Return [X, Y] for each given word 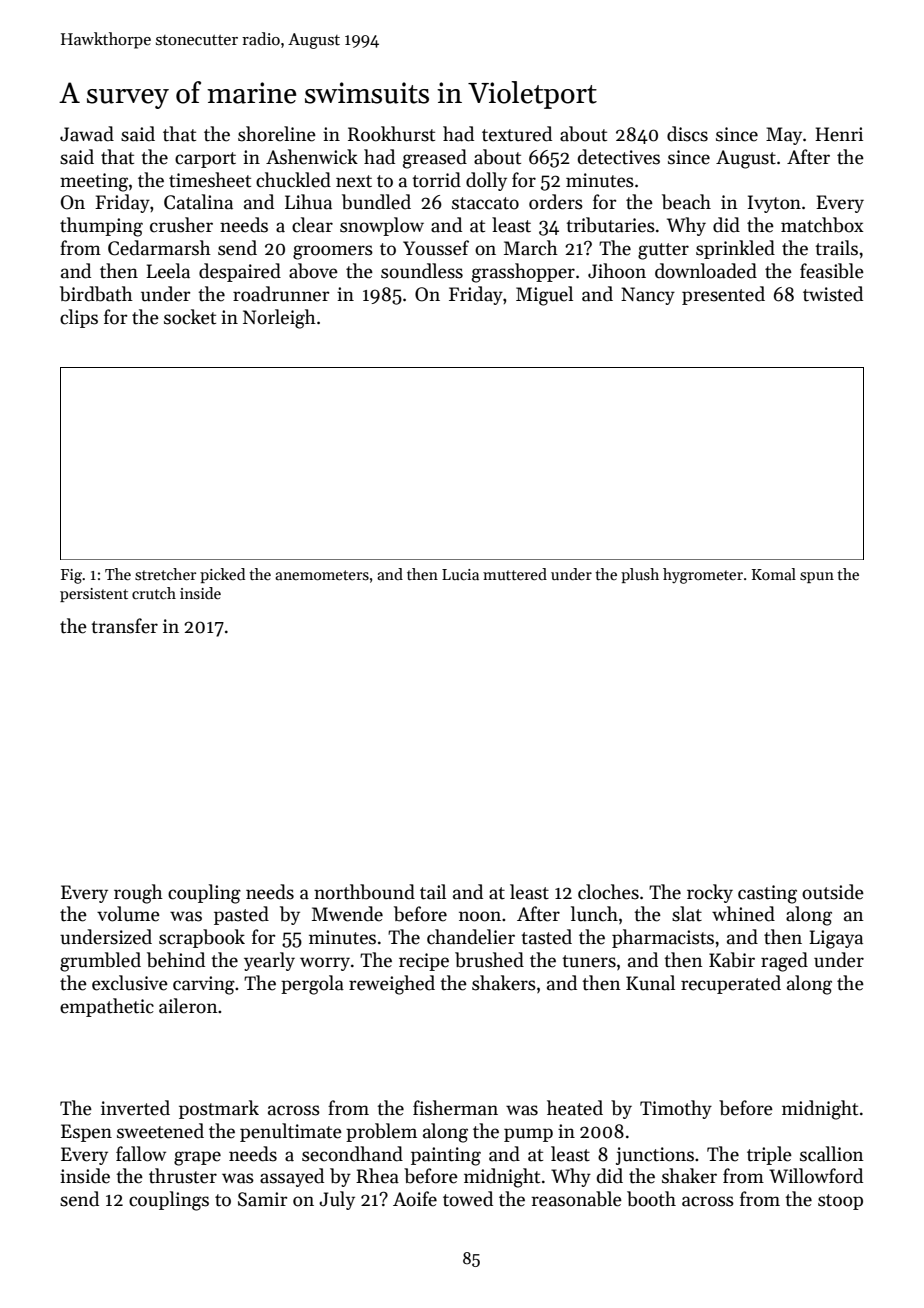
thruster [183, 1176]
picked [222, 575]
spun [817, 577]
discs [687, 134]
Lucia [460, 574]
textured [517, 134]
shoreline [277, 134]
